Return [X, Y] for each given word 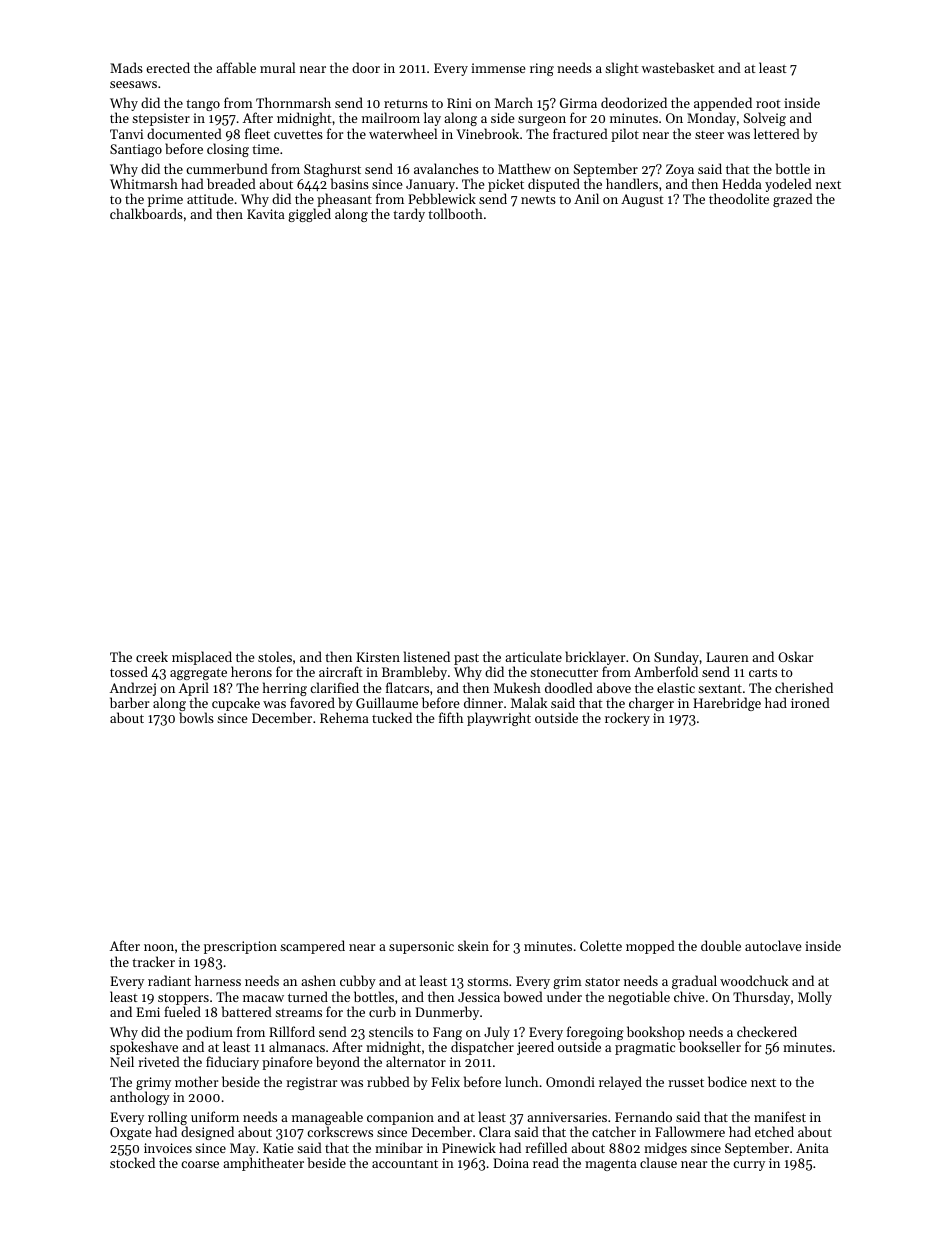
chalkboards [146, 214]
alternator [416, 1062]
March [514, 102]
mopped [650, 947]
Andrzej [133, 689]
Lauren [727, 657]
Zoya [680, 170]
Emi [148, 1012]
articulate [533, 656]
